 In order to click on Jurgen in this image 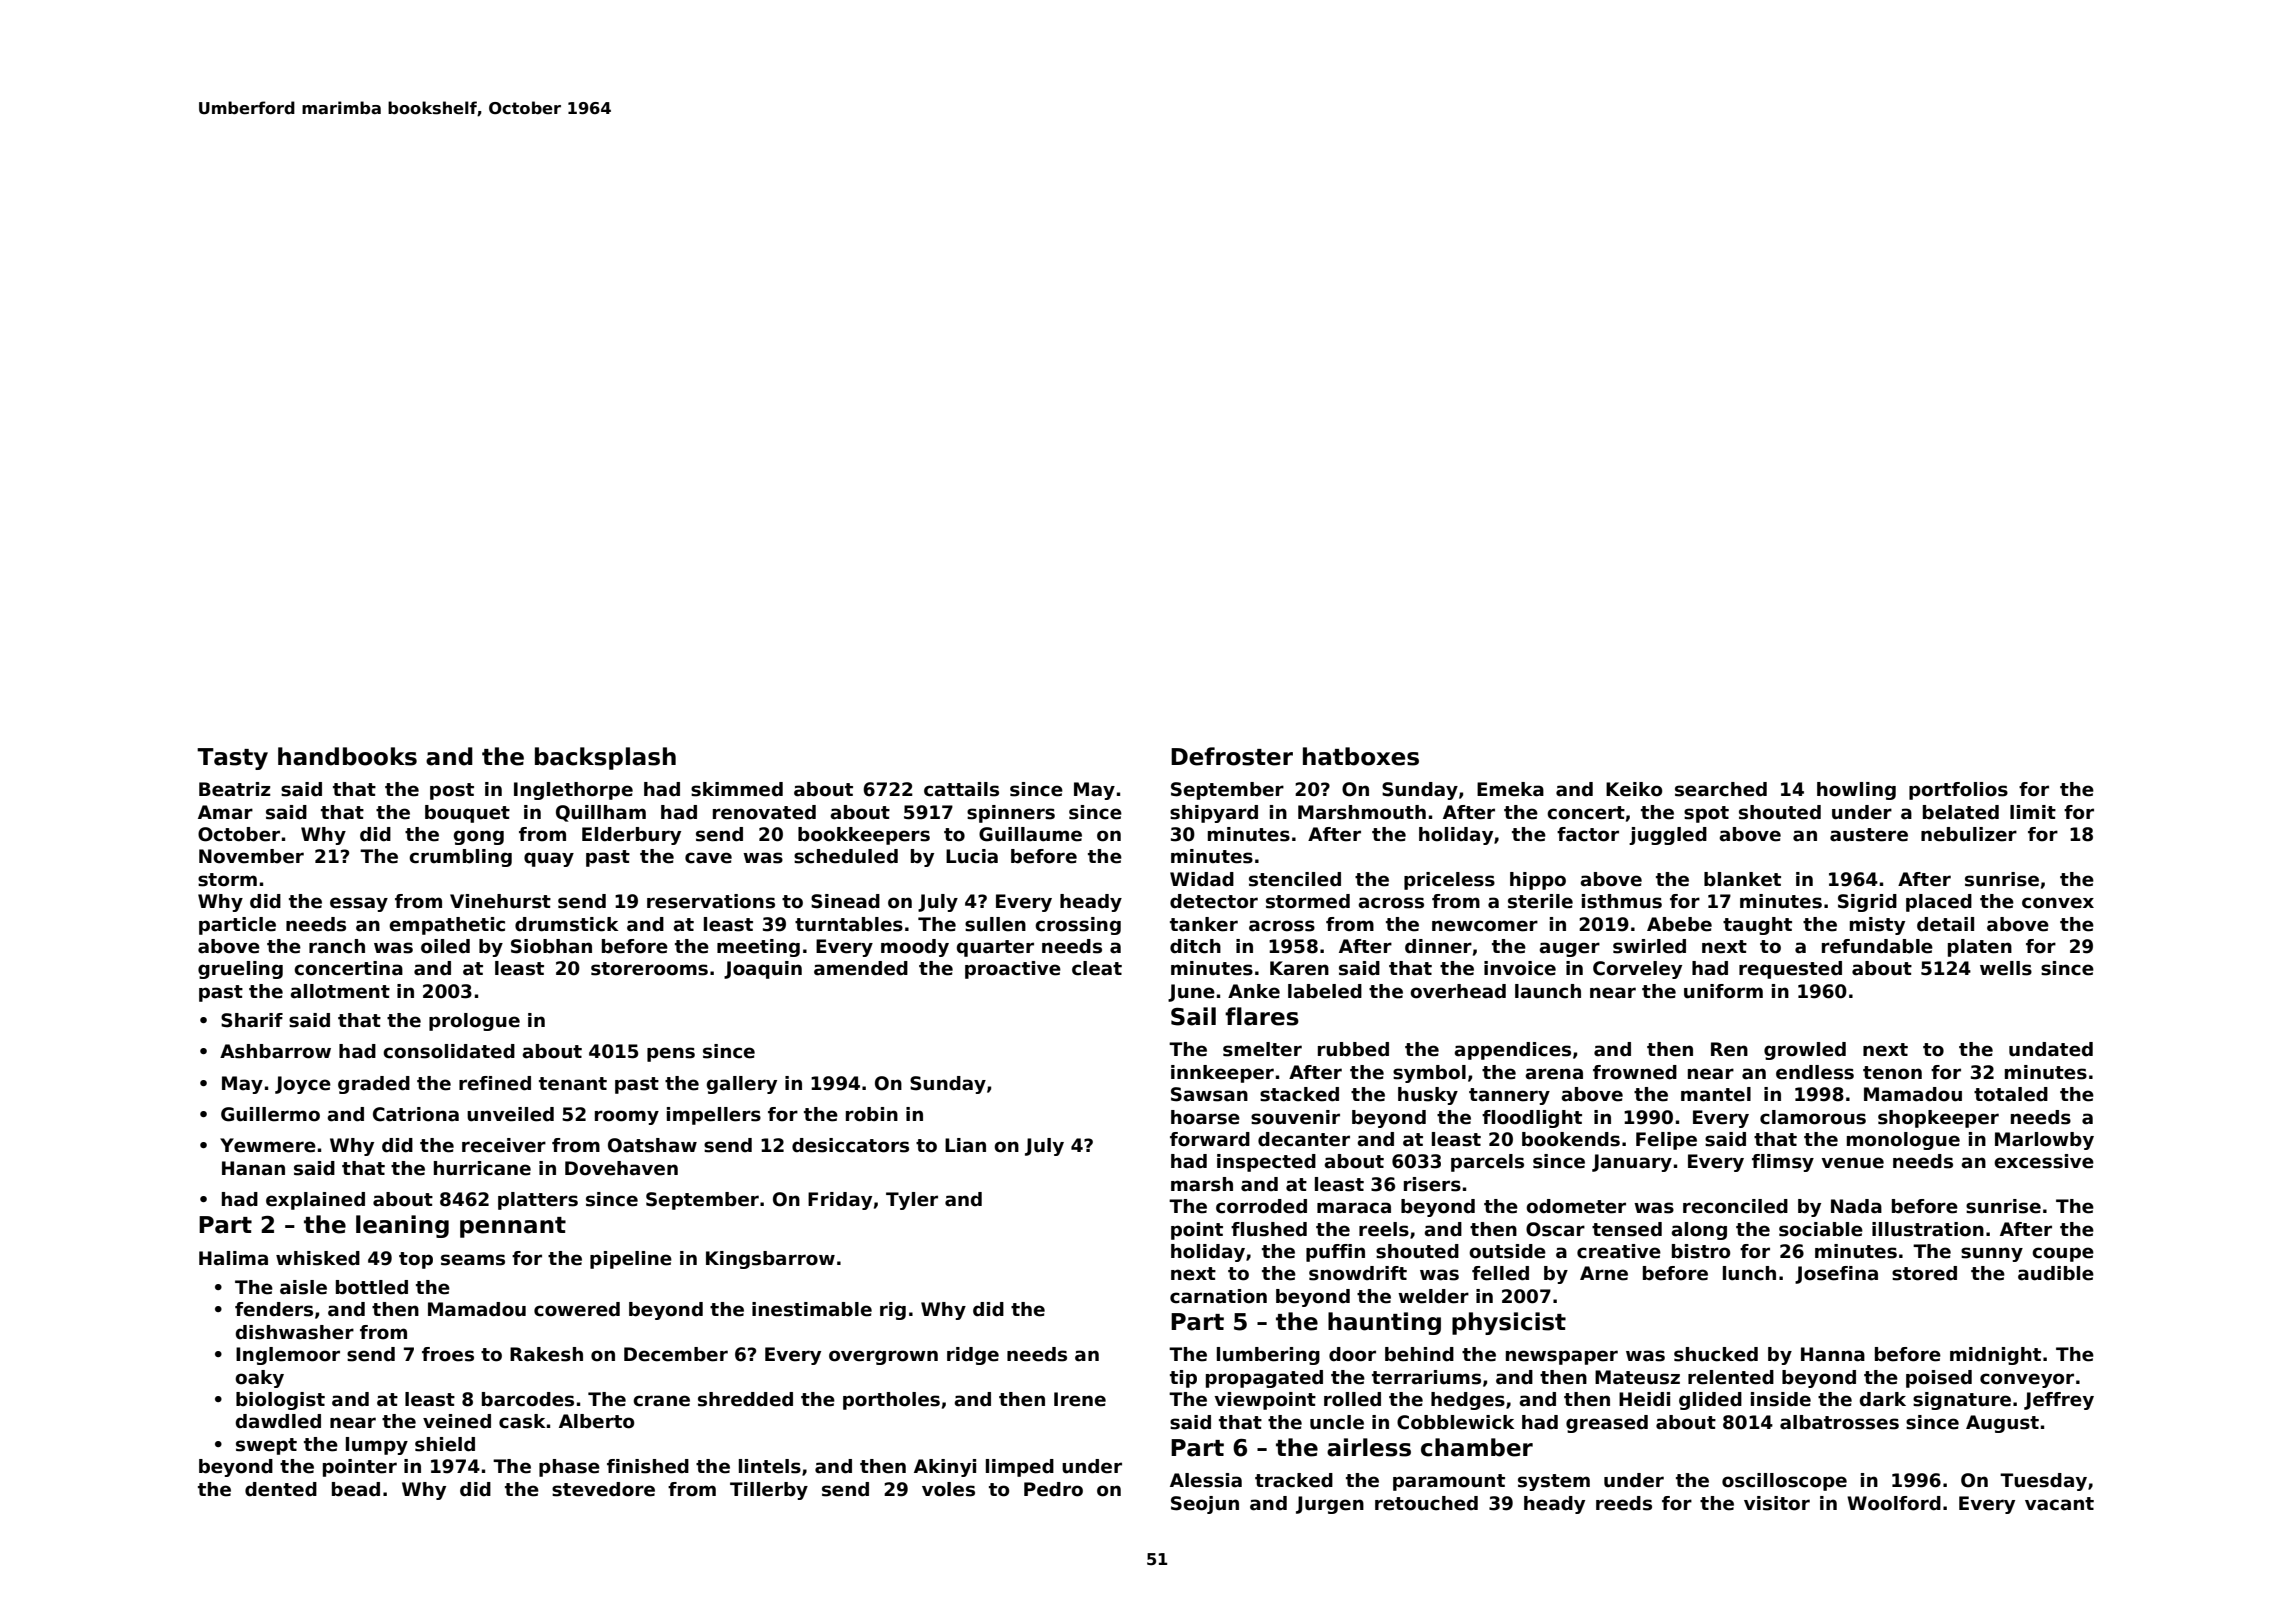, I will do `click(1330, 1505)`.
